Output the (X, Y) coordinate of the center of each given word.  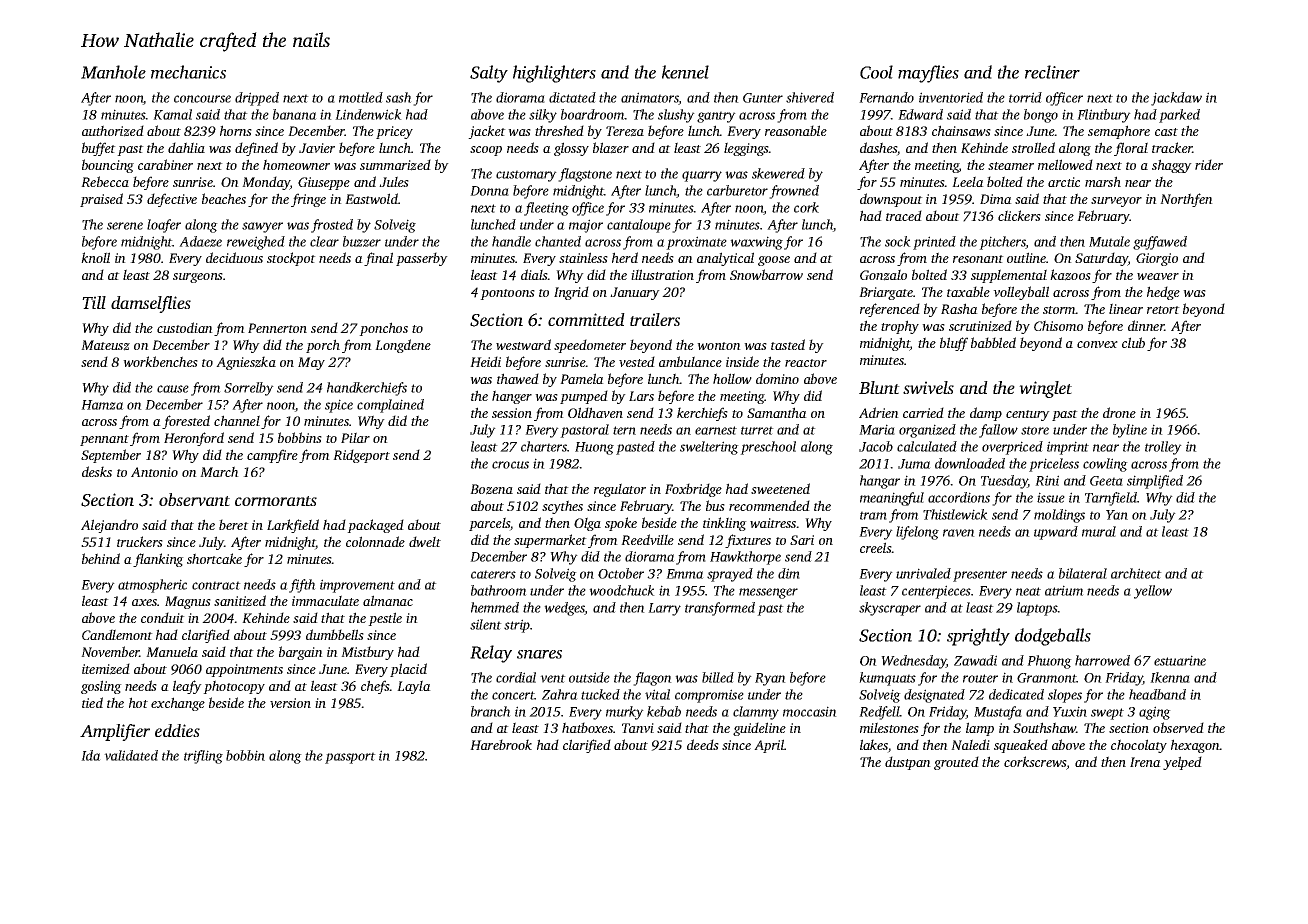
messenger (768, 593)
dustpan (908, 763)
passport (350, 758)
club (1133, 342)
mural (1099, 531)
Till (94, 302)
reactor (806, 363)
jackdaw (1176, 99)
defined (256, 149)
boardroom (593, 114)
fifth (302, 586)
